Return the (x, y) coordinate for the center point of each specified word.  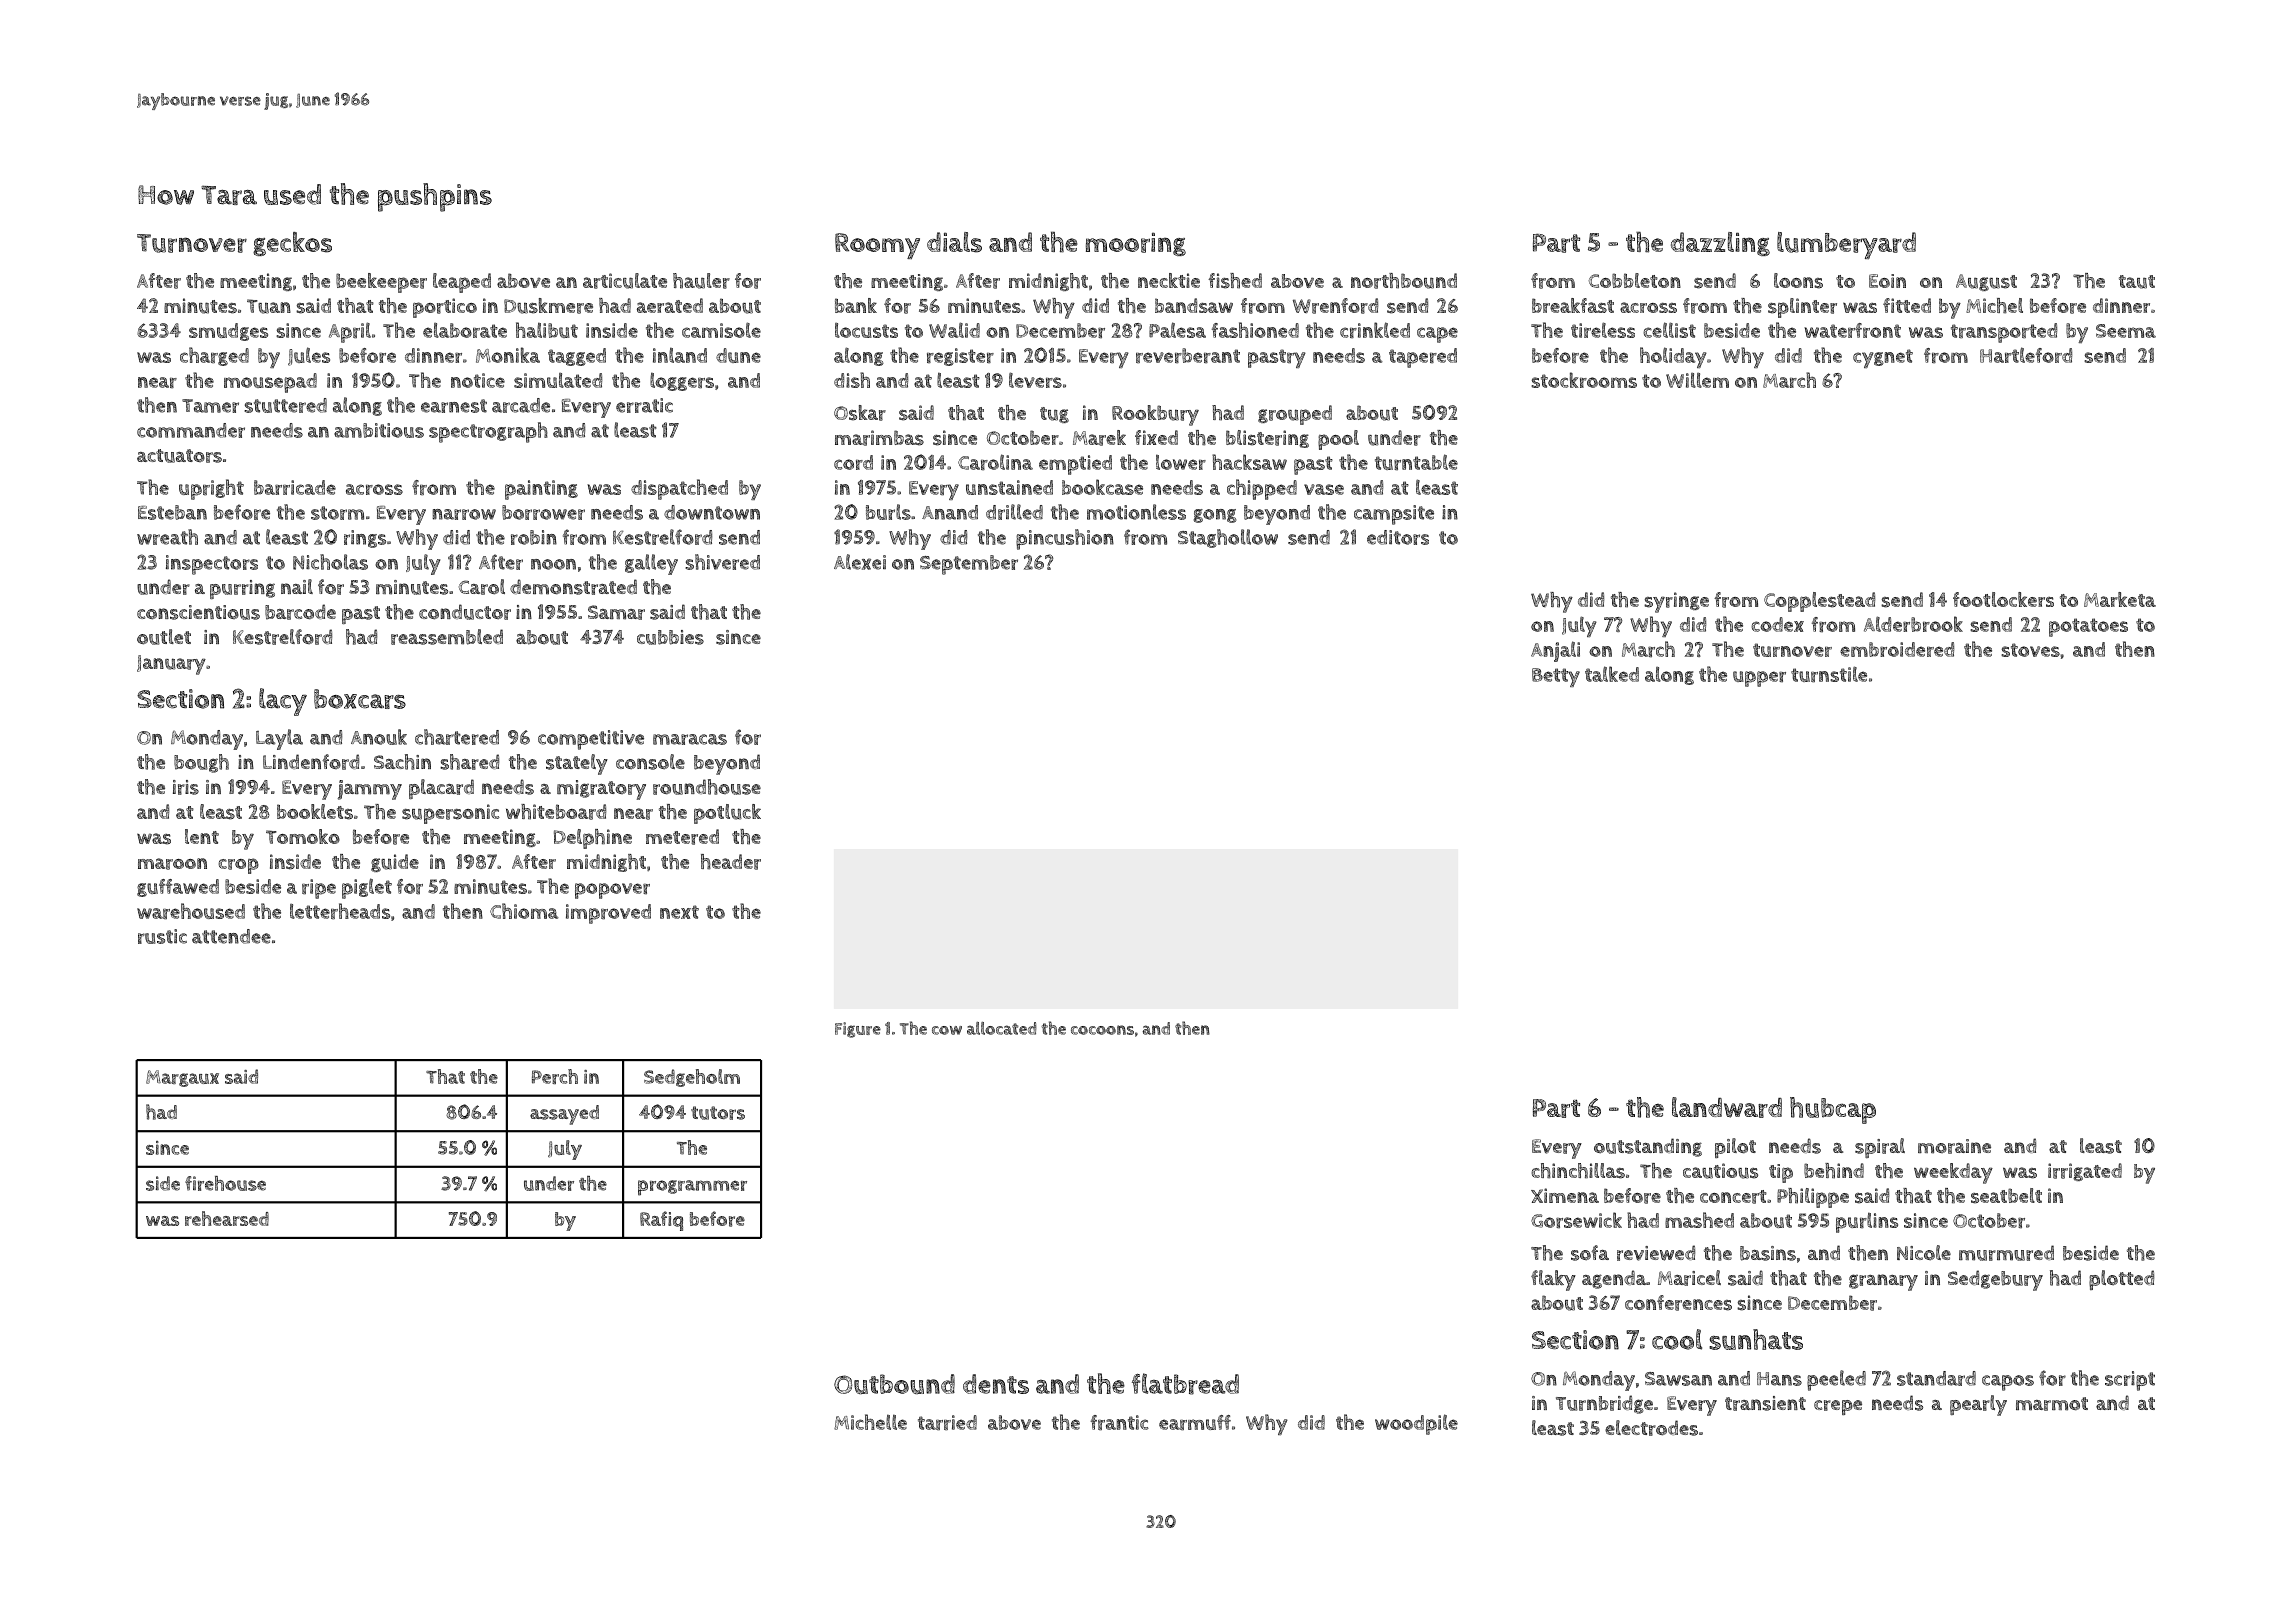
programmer (692, 1188)
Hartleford (2026, 355)
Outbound (894, 1384)
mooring (1136, 244)
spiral (1880, 1148)
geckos (292, 244)
